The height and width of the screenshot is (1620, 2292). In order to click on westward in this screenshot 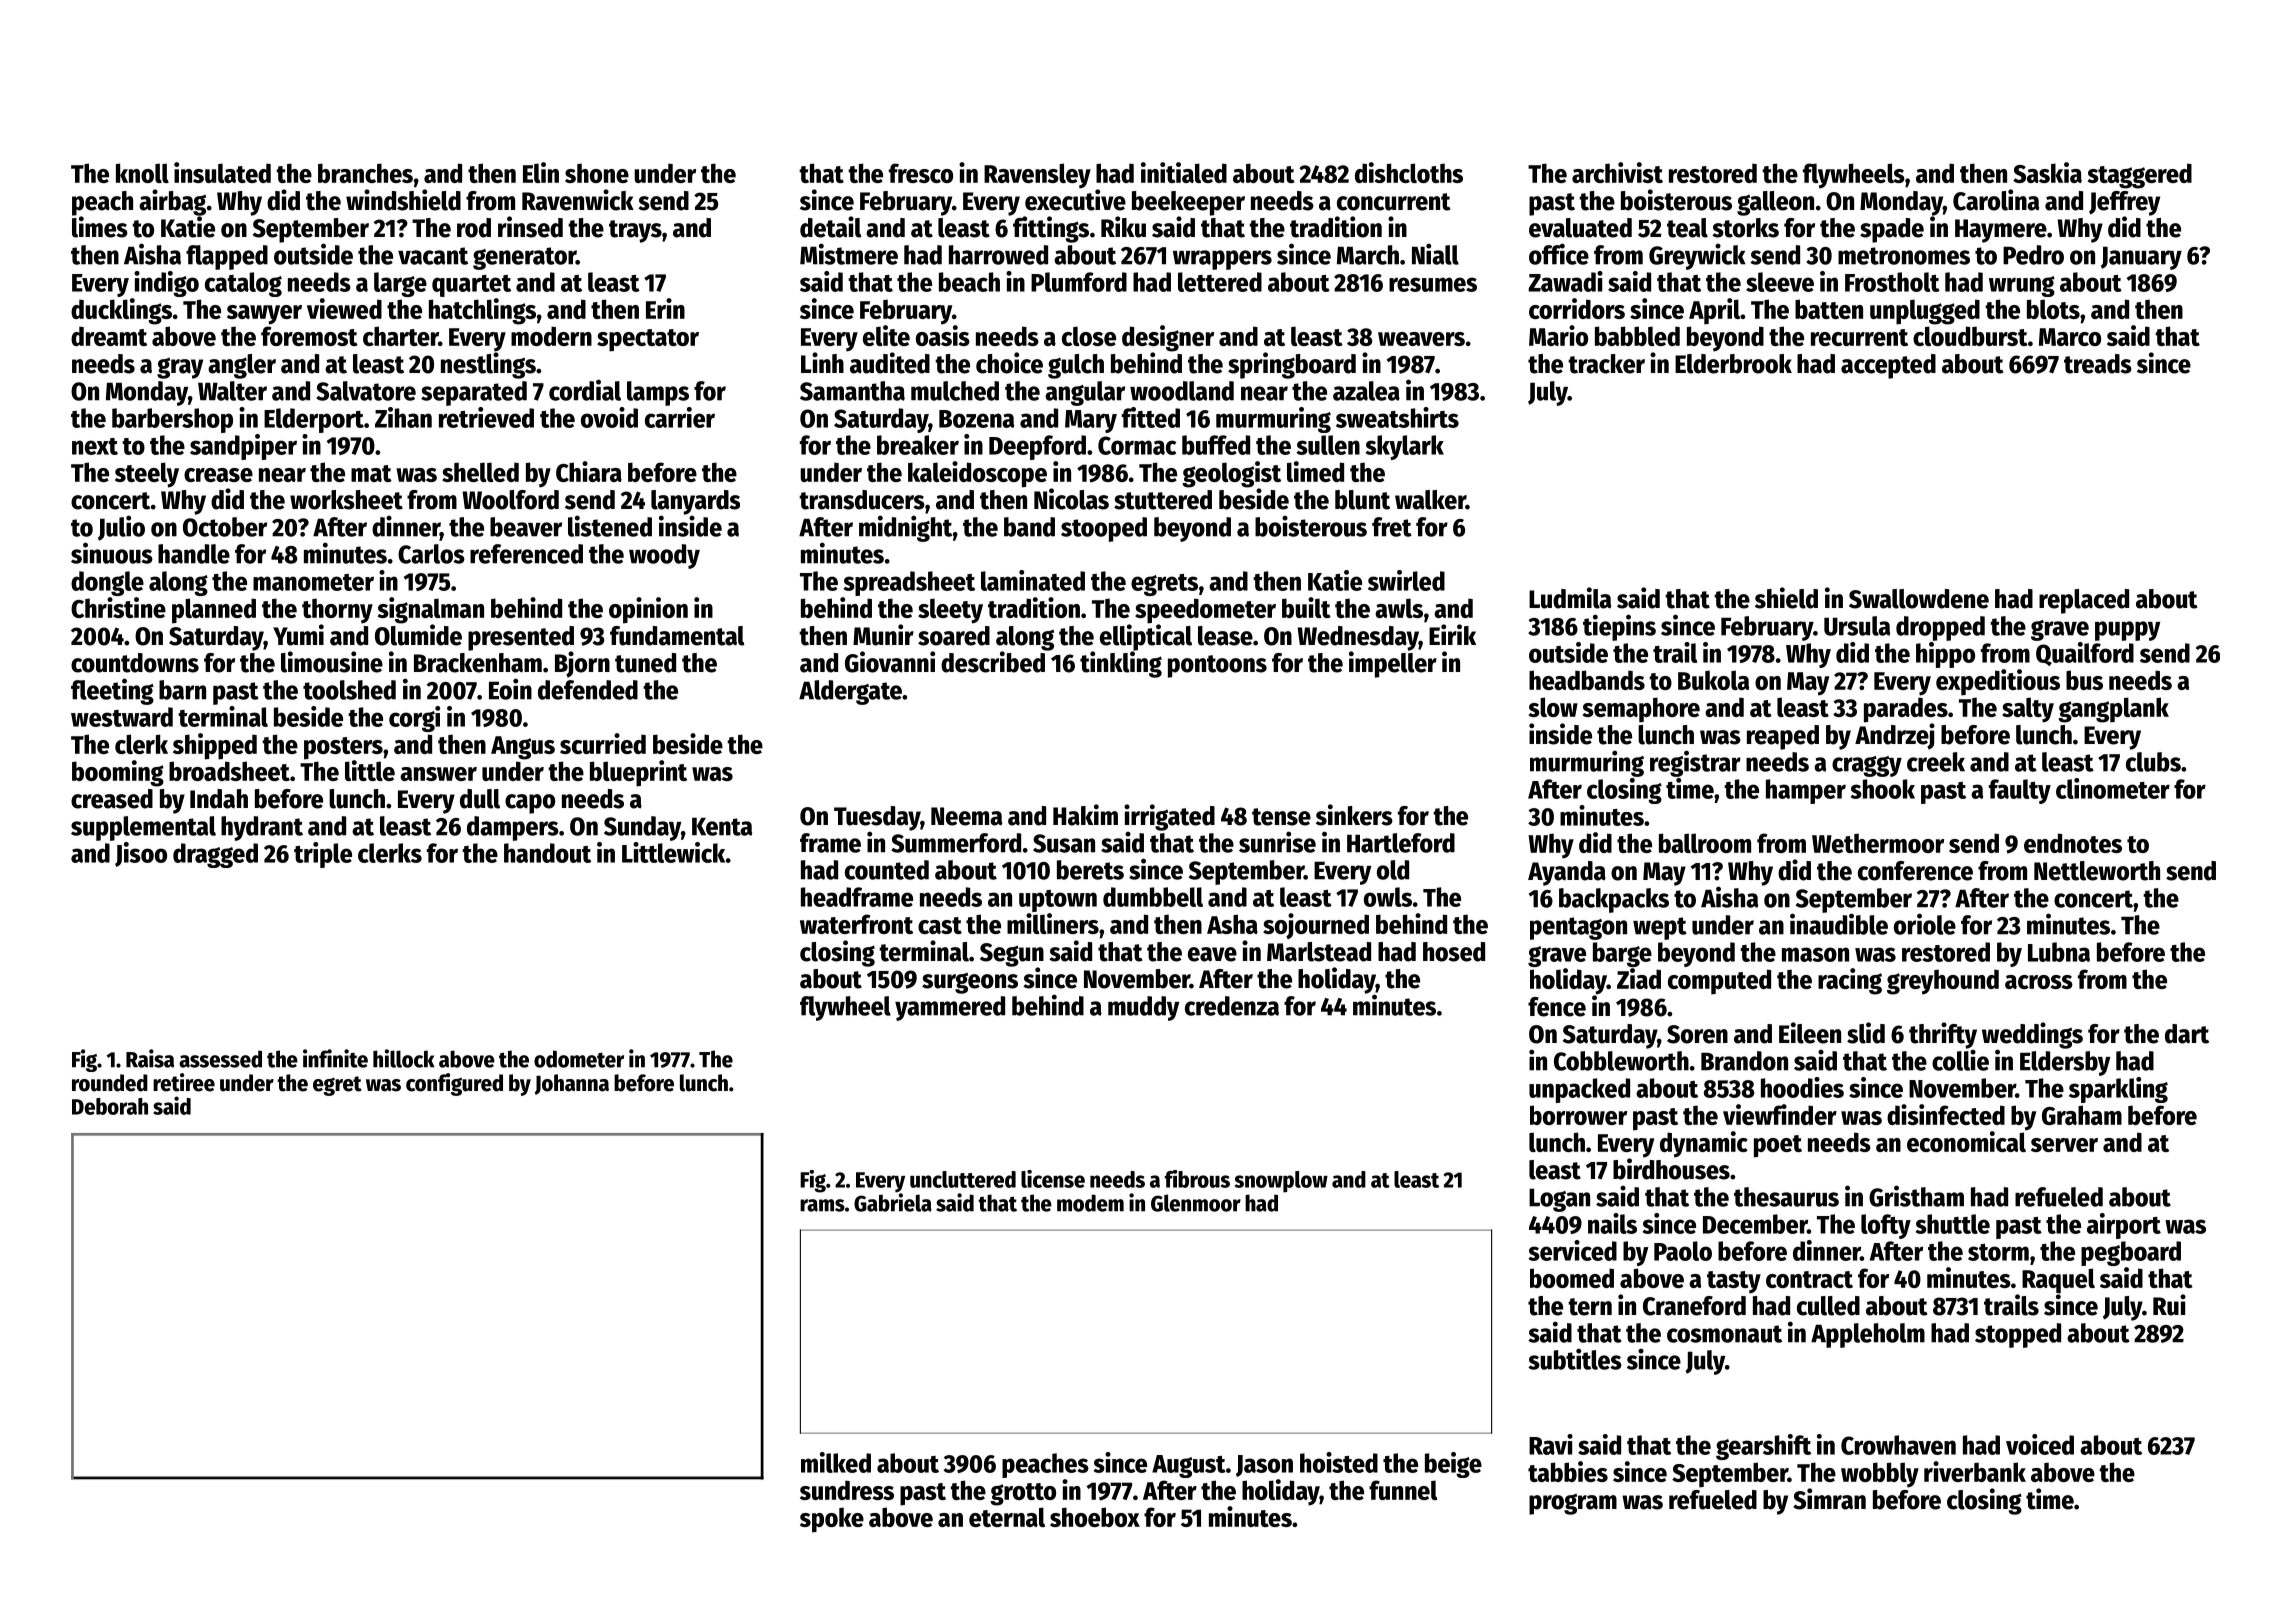, I will do `click(122, 717)`.
